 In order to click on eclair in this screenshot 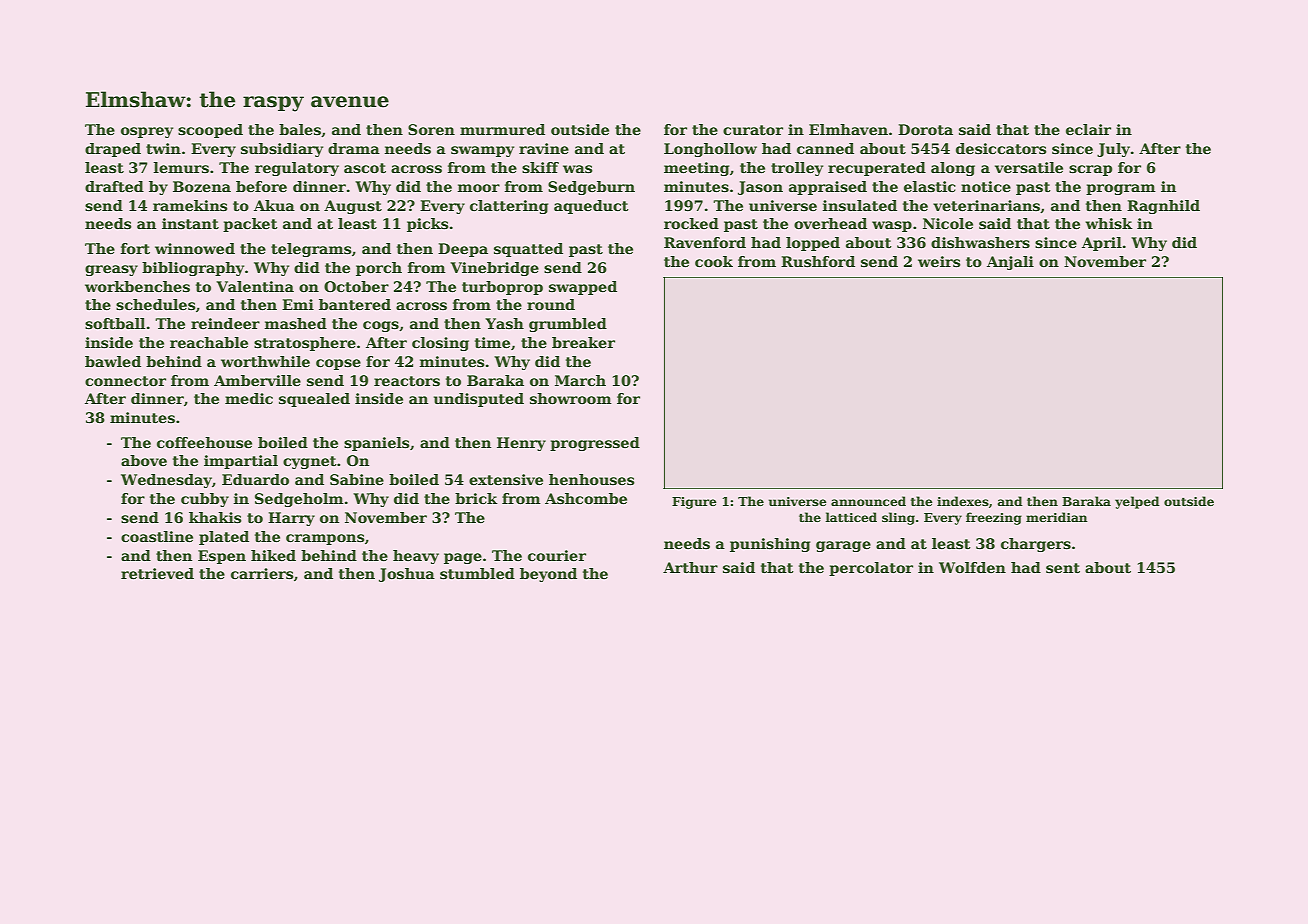, I will do `click(1088, 129)`.
